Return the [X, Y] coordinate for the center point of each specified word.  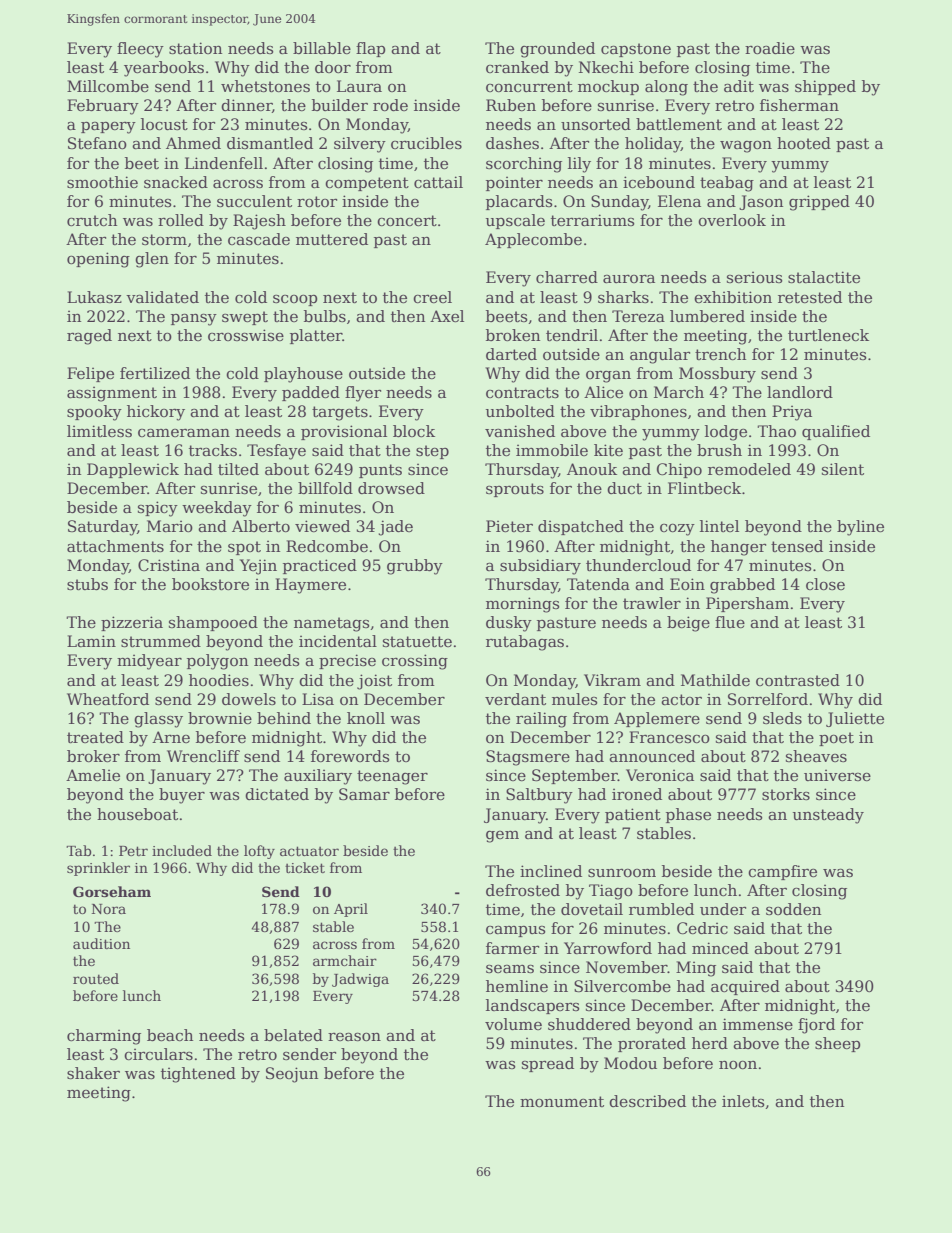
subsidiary [540, 567]
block [414, 431]
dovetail [592, 909]
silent [843, 469]
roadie [770, 48]
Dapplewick [133, 470]
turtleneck [828, 335]
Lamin [91, 641]
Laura [359, 86]
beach [170, 1035]
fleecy [140, 50]
